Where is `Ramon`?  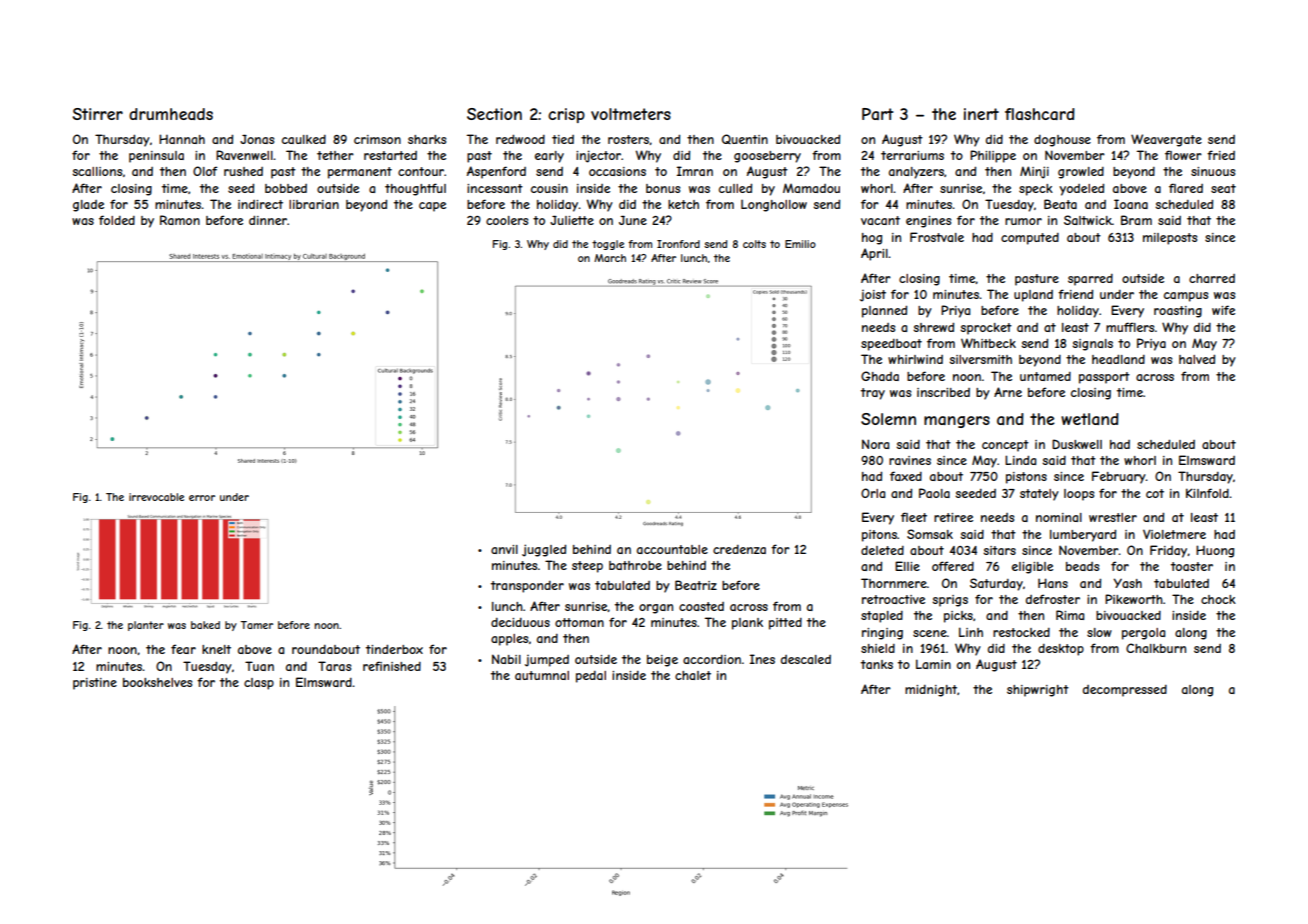 Ramon is located at coordinates (180, 220).
